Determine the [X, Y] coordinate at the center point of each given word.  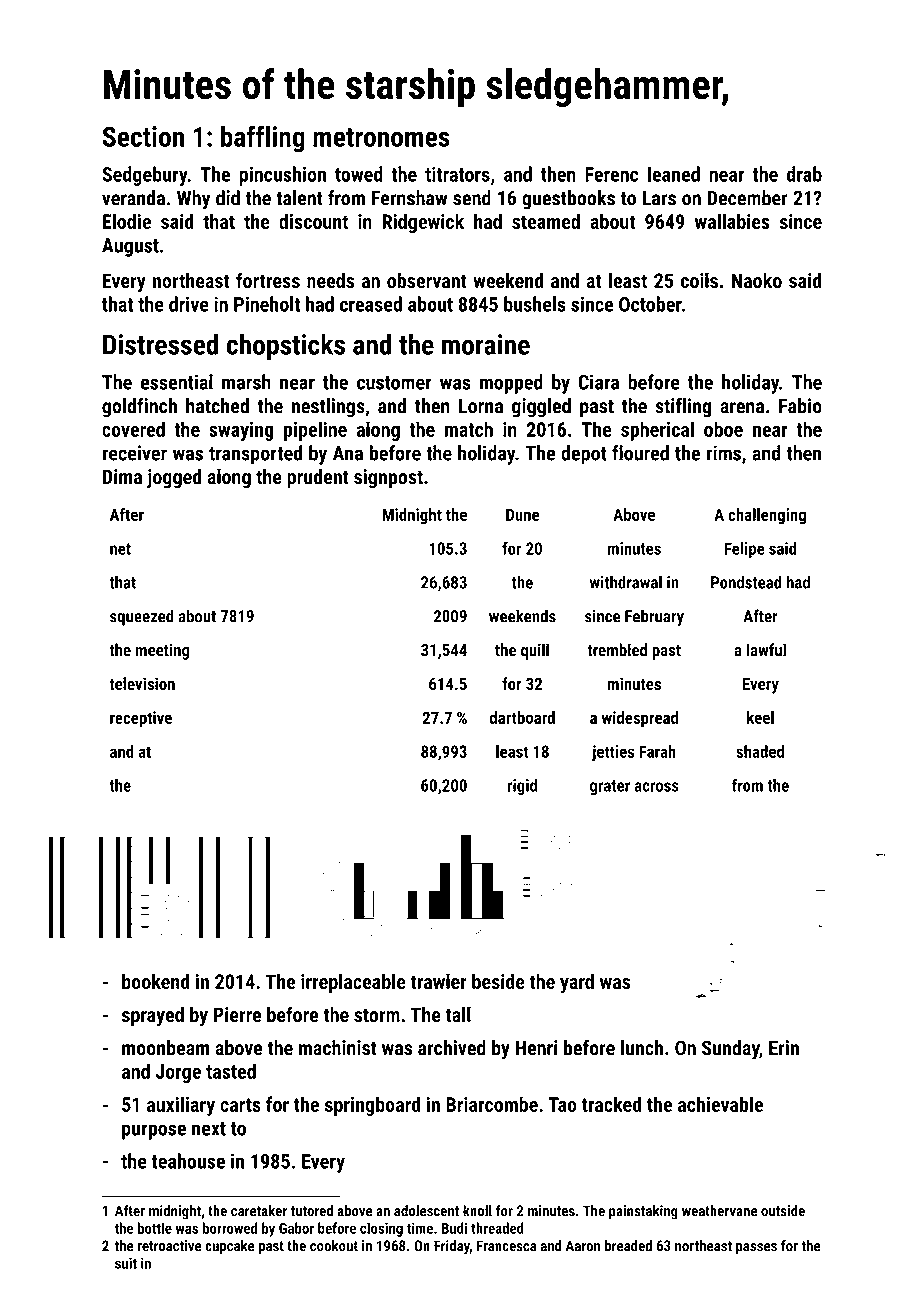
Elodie [127, 221]
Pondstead [746, 582]
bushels [535, 304]
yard [577, 983]
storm [377, 1015]
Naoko [757, 280]
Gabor [296, 1228]
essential [177, 382]
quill [535, 651]
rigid [522, 787]
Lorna [481, 406]
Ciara [598, 382]
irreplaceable [353, 983]
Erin [784, 1047]
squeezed [142, 617]
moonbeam [165, 1048]
